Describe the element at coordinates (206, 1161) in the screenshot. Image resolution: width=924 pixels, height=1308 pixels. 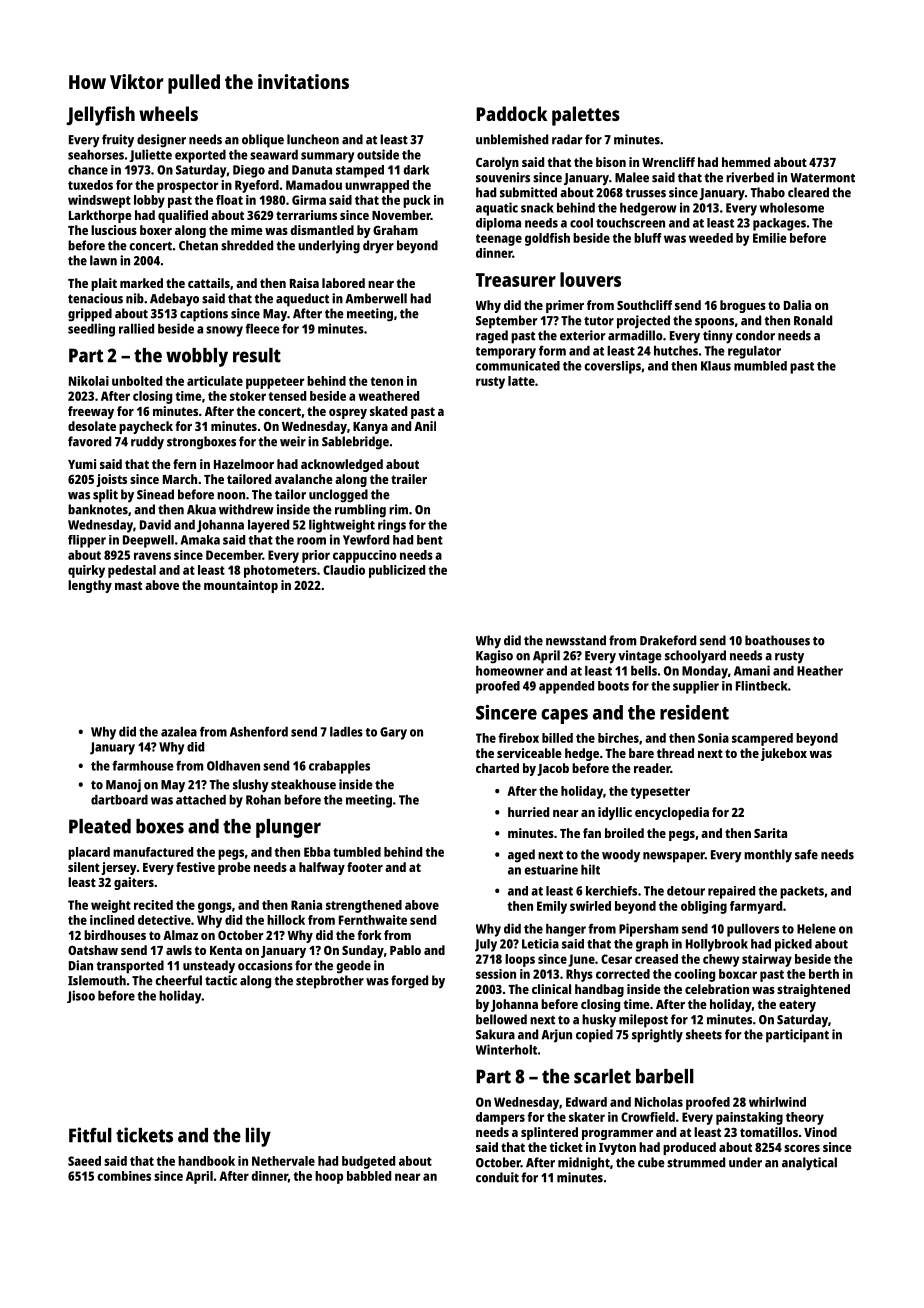
I see `handbook` at that location.
